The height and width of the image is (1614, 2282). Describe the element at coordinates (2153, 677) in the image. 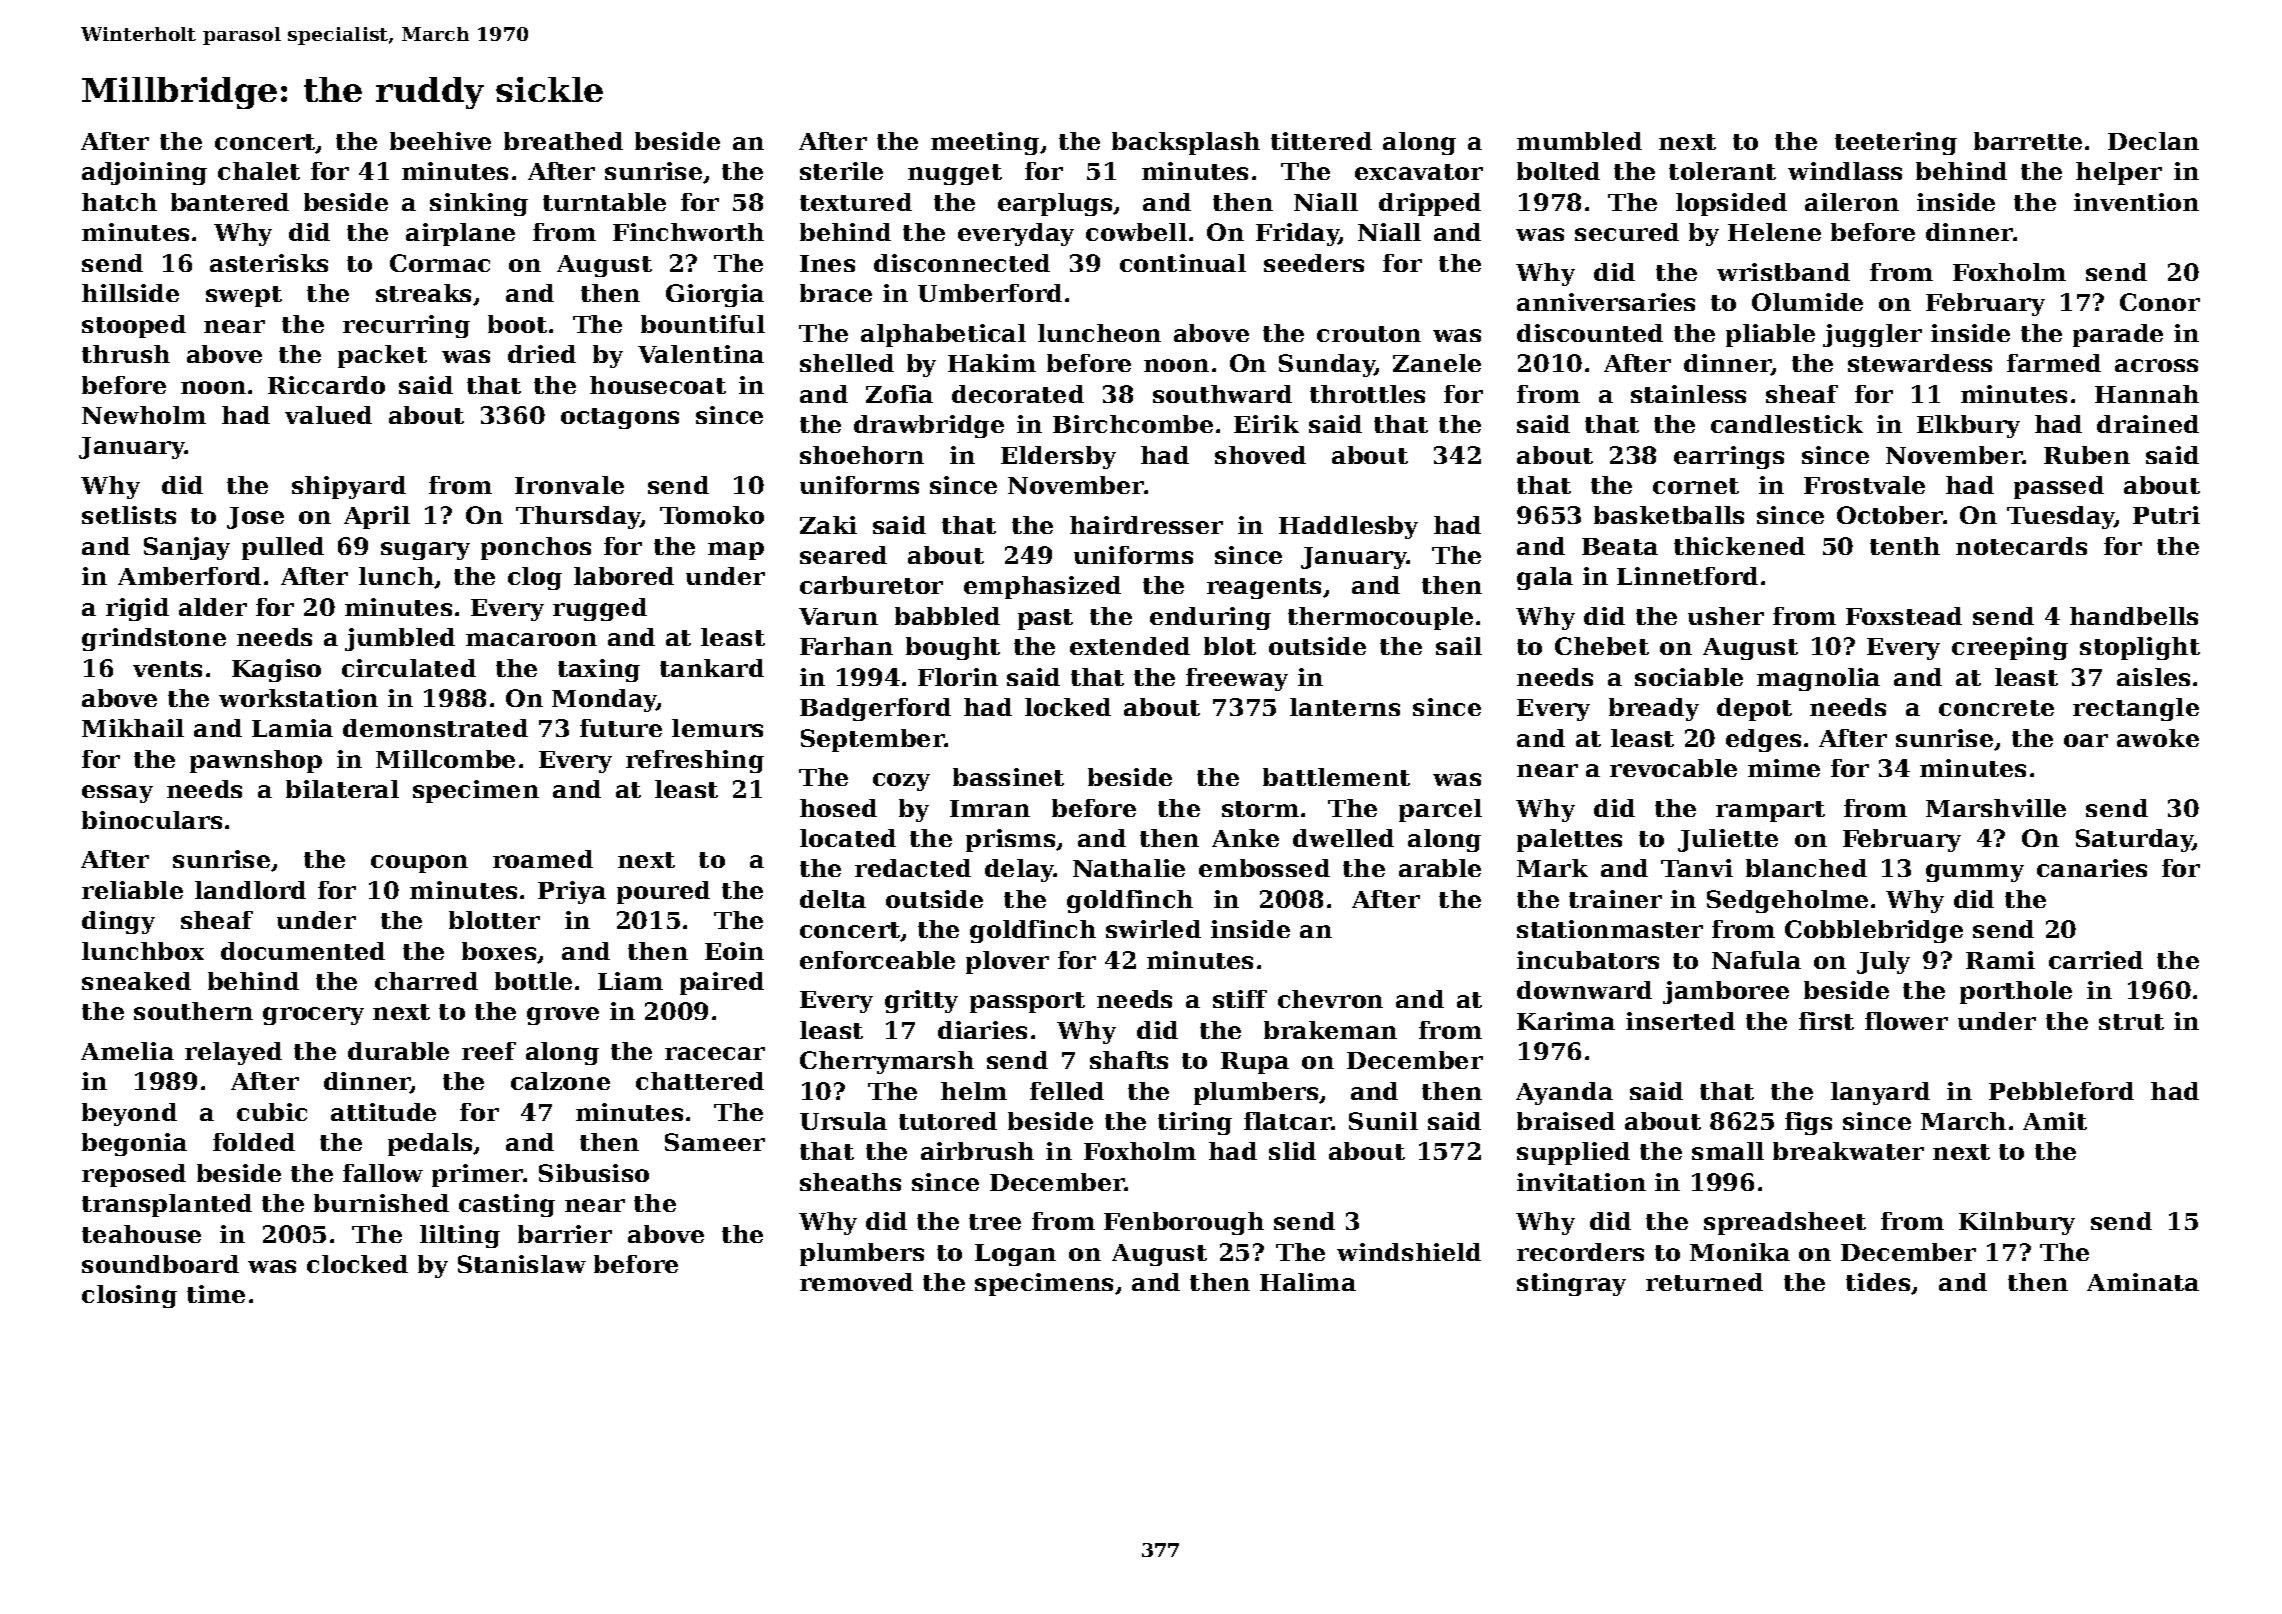

I see `aisles` at that location.
